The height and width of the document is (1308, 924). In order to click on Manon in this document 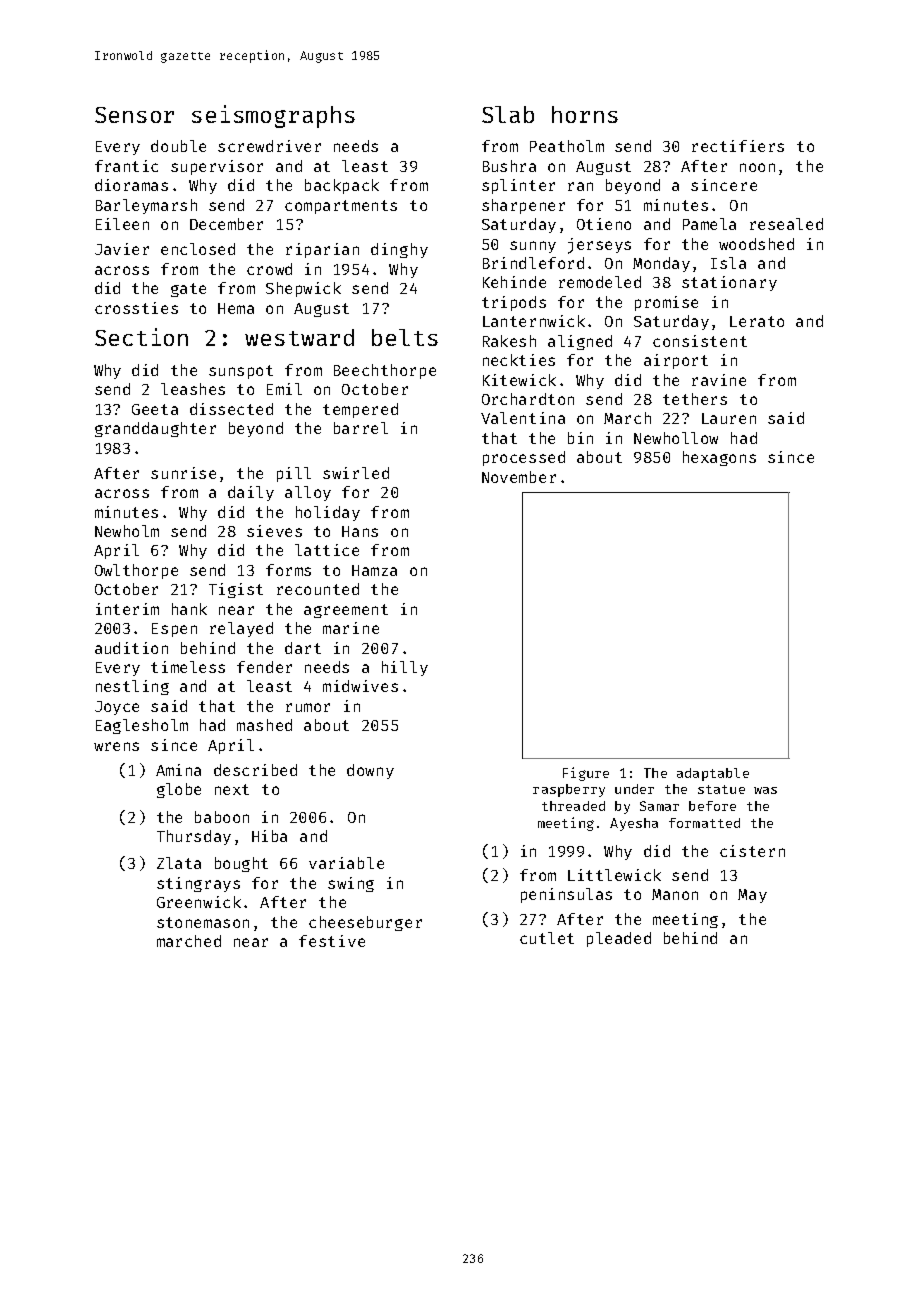, I will do `click(675, 894)`.
